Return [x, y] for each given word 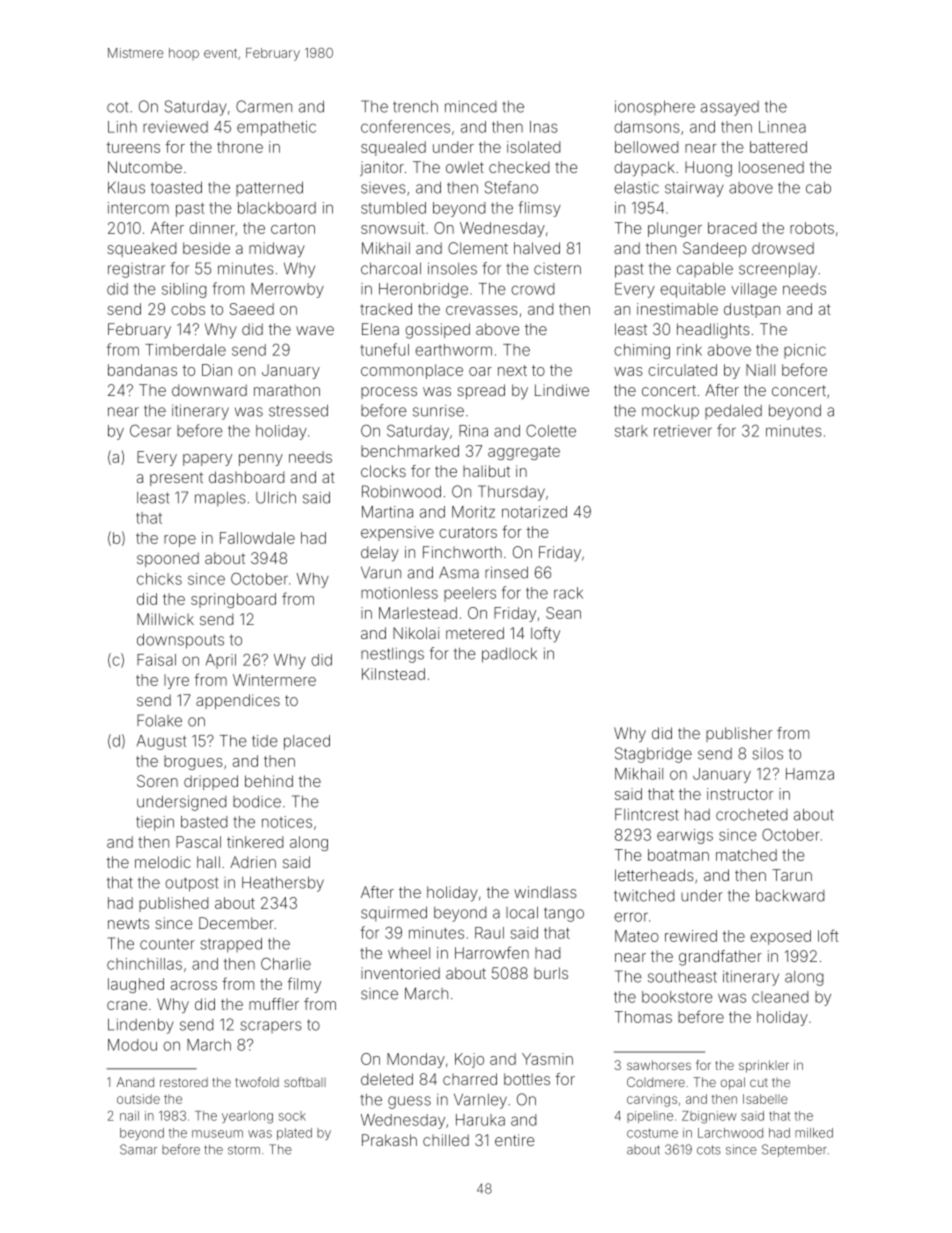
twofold [257, 1082]
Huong [708, 169]
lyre [176, 681]
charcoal [391, 268]
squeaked [141, 249]
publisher [739, 734]
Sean [563, 613]
